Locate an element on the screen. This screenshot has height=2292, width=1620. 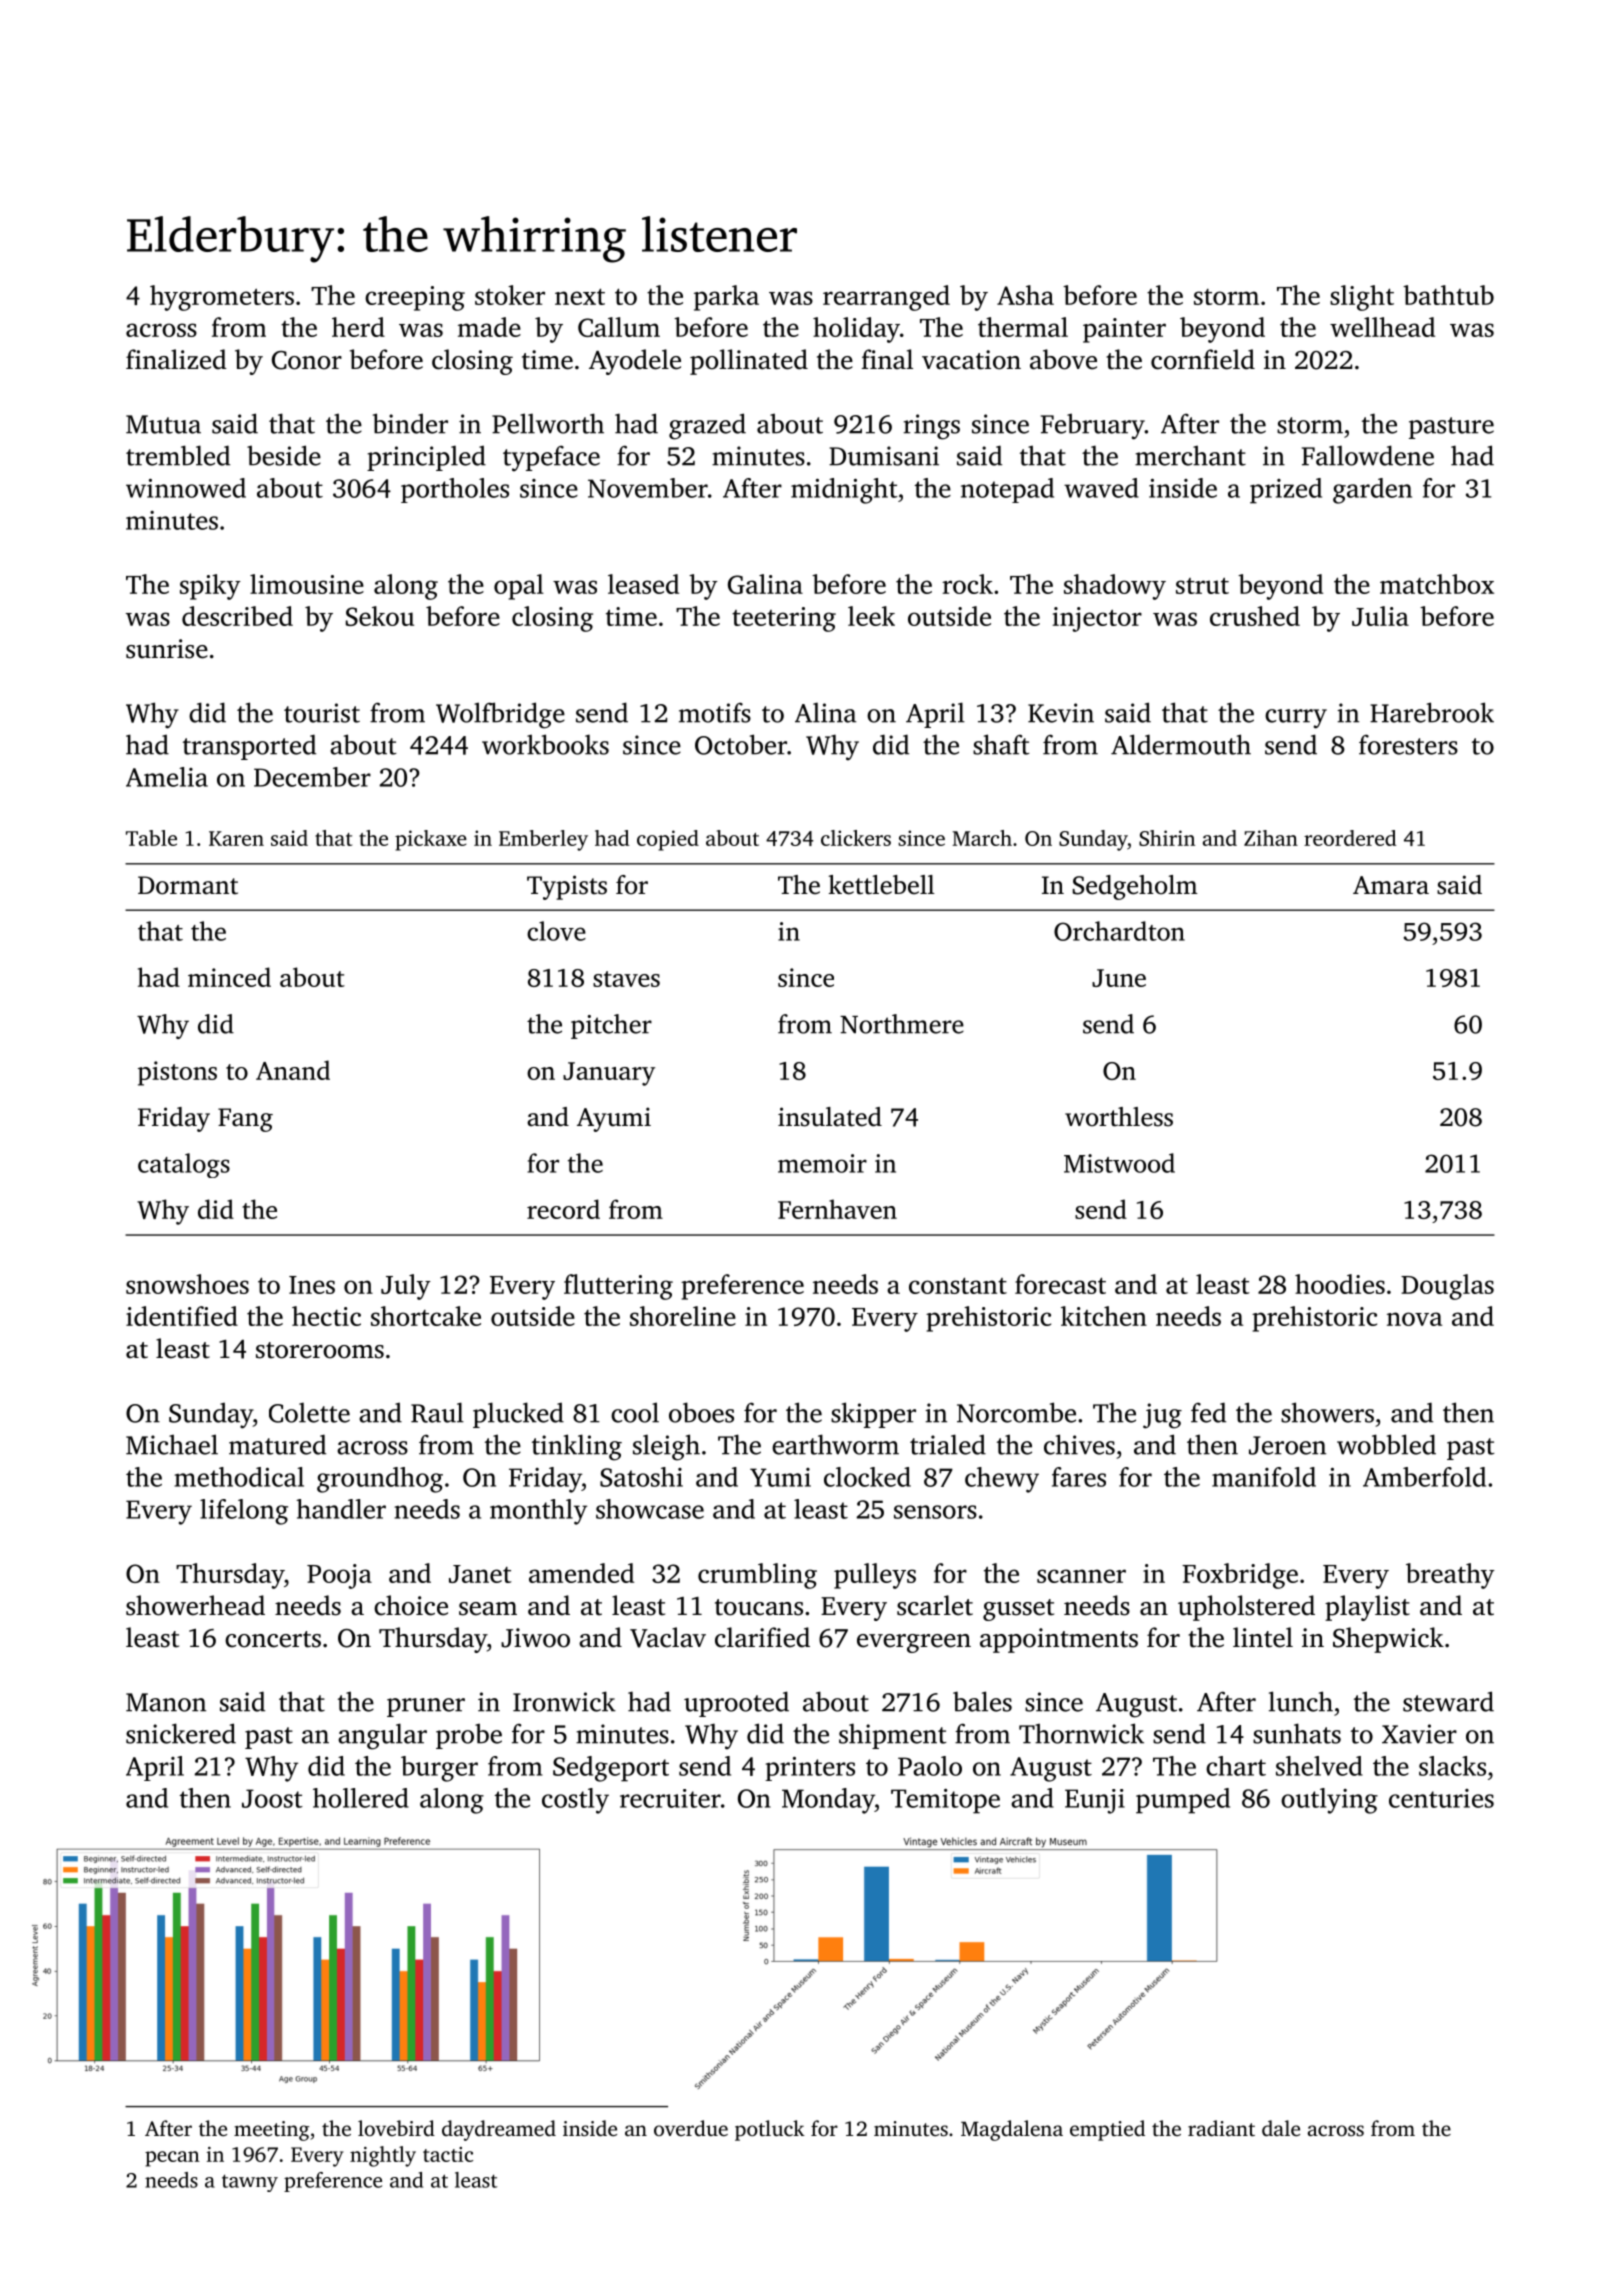
stoker is located at coordinates (510, 295).
